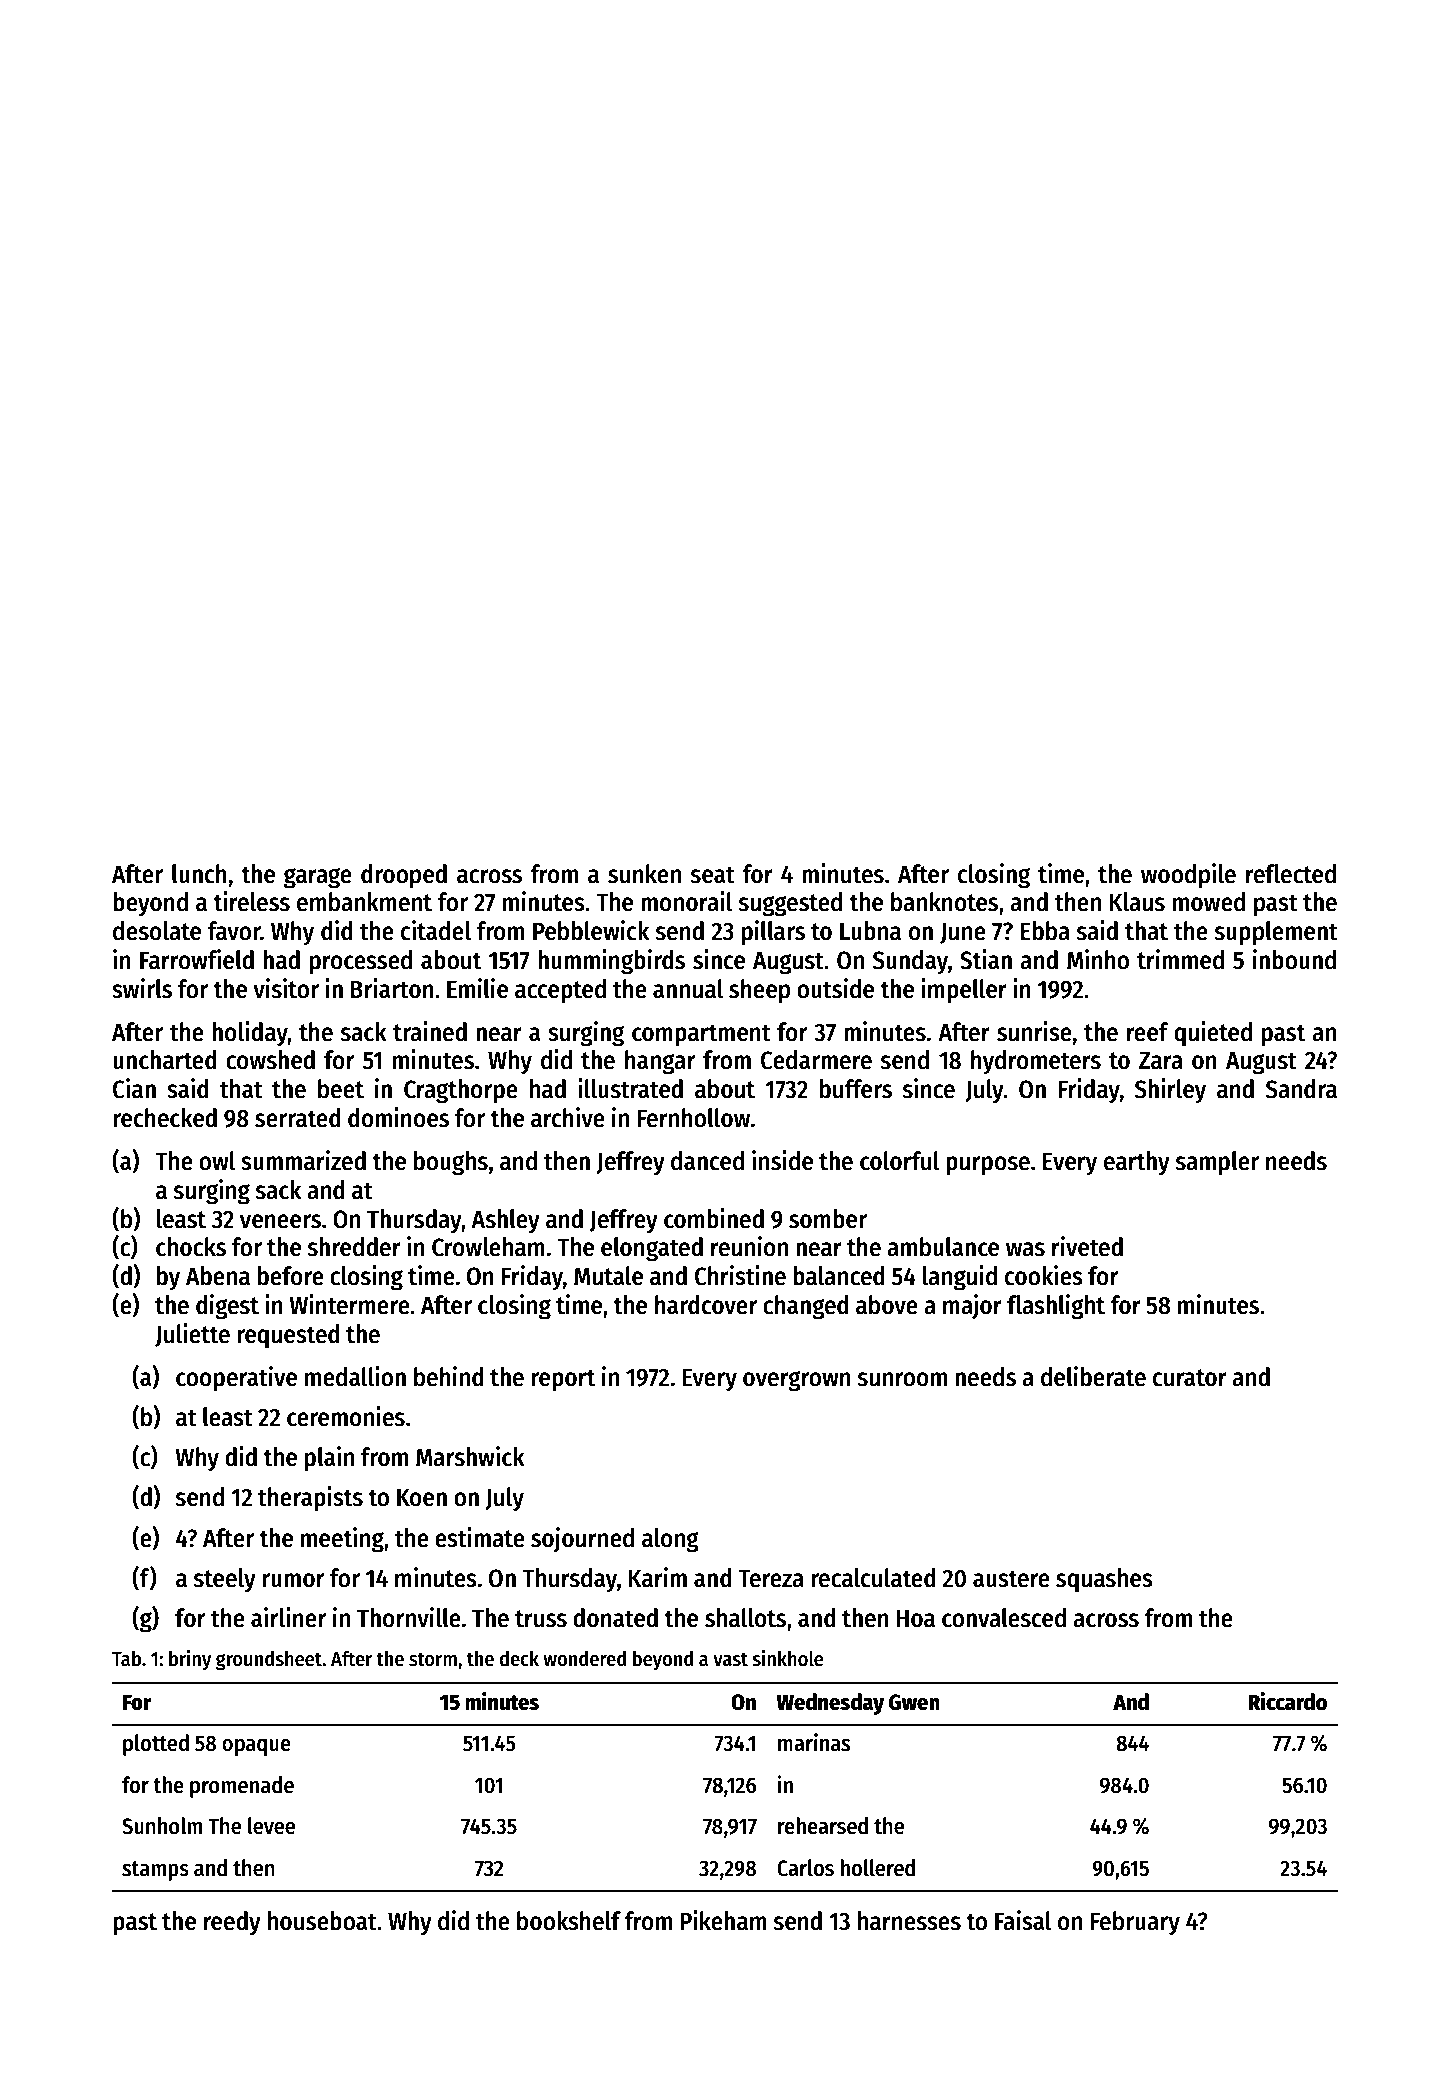 Image resolution: width=1450 pixels, height=2100 pixels. What do you see at coordinates (310, 1499) in the screenshot?
I see `therapists` at bounding box center [310, 1499].
